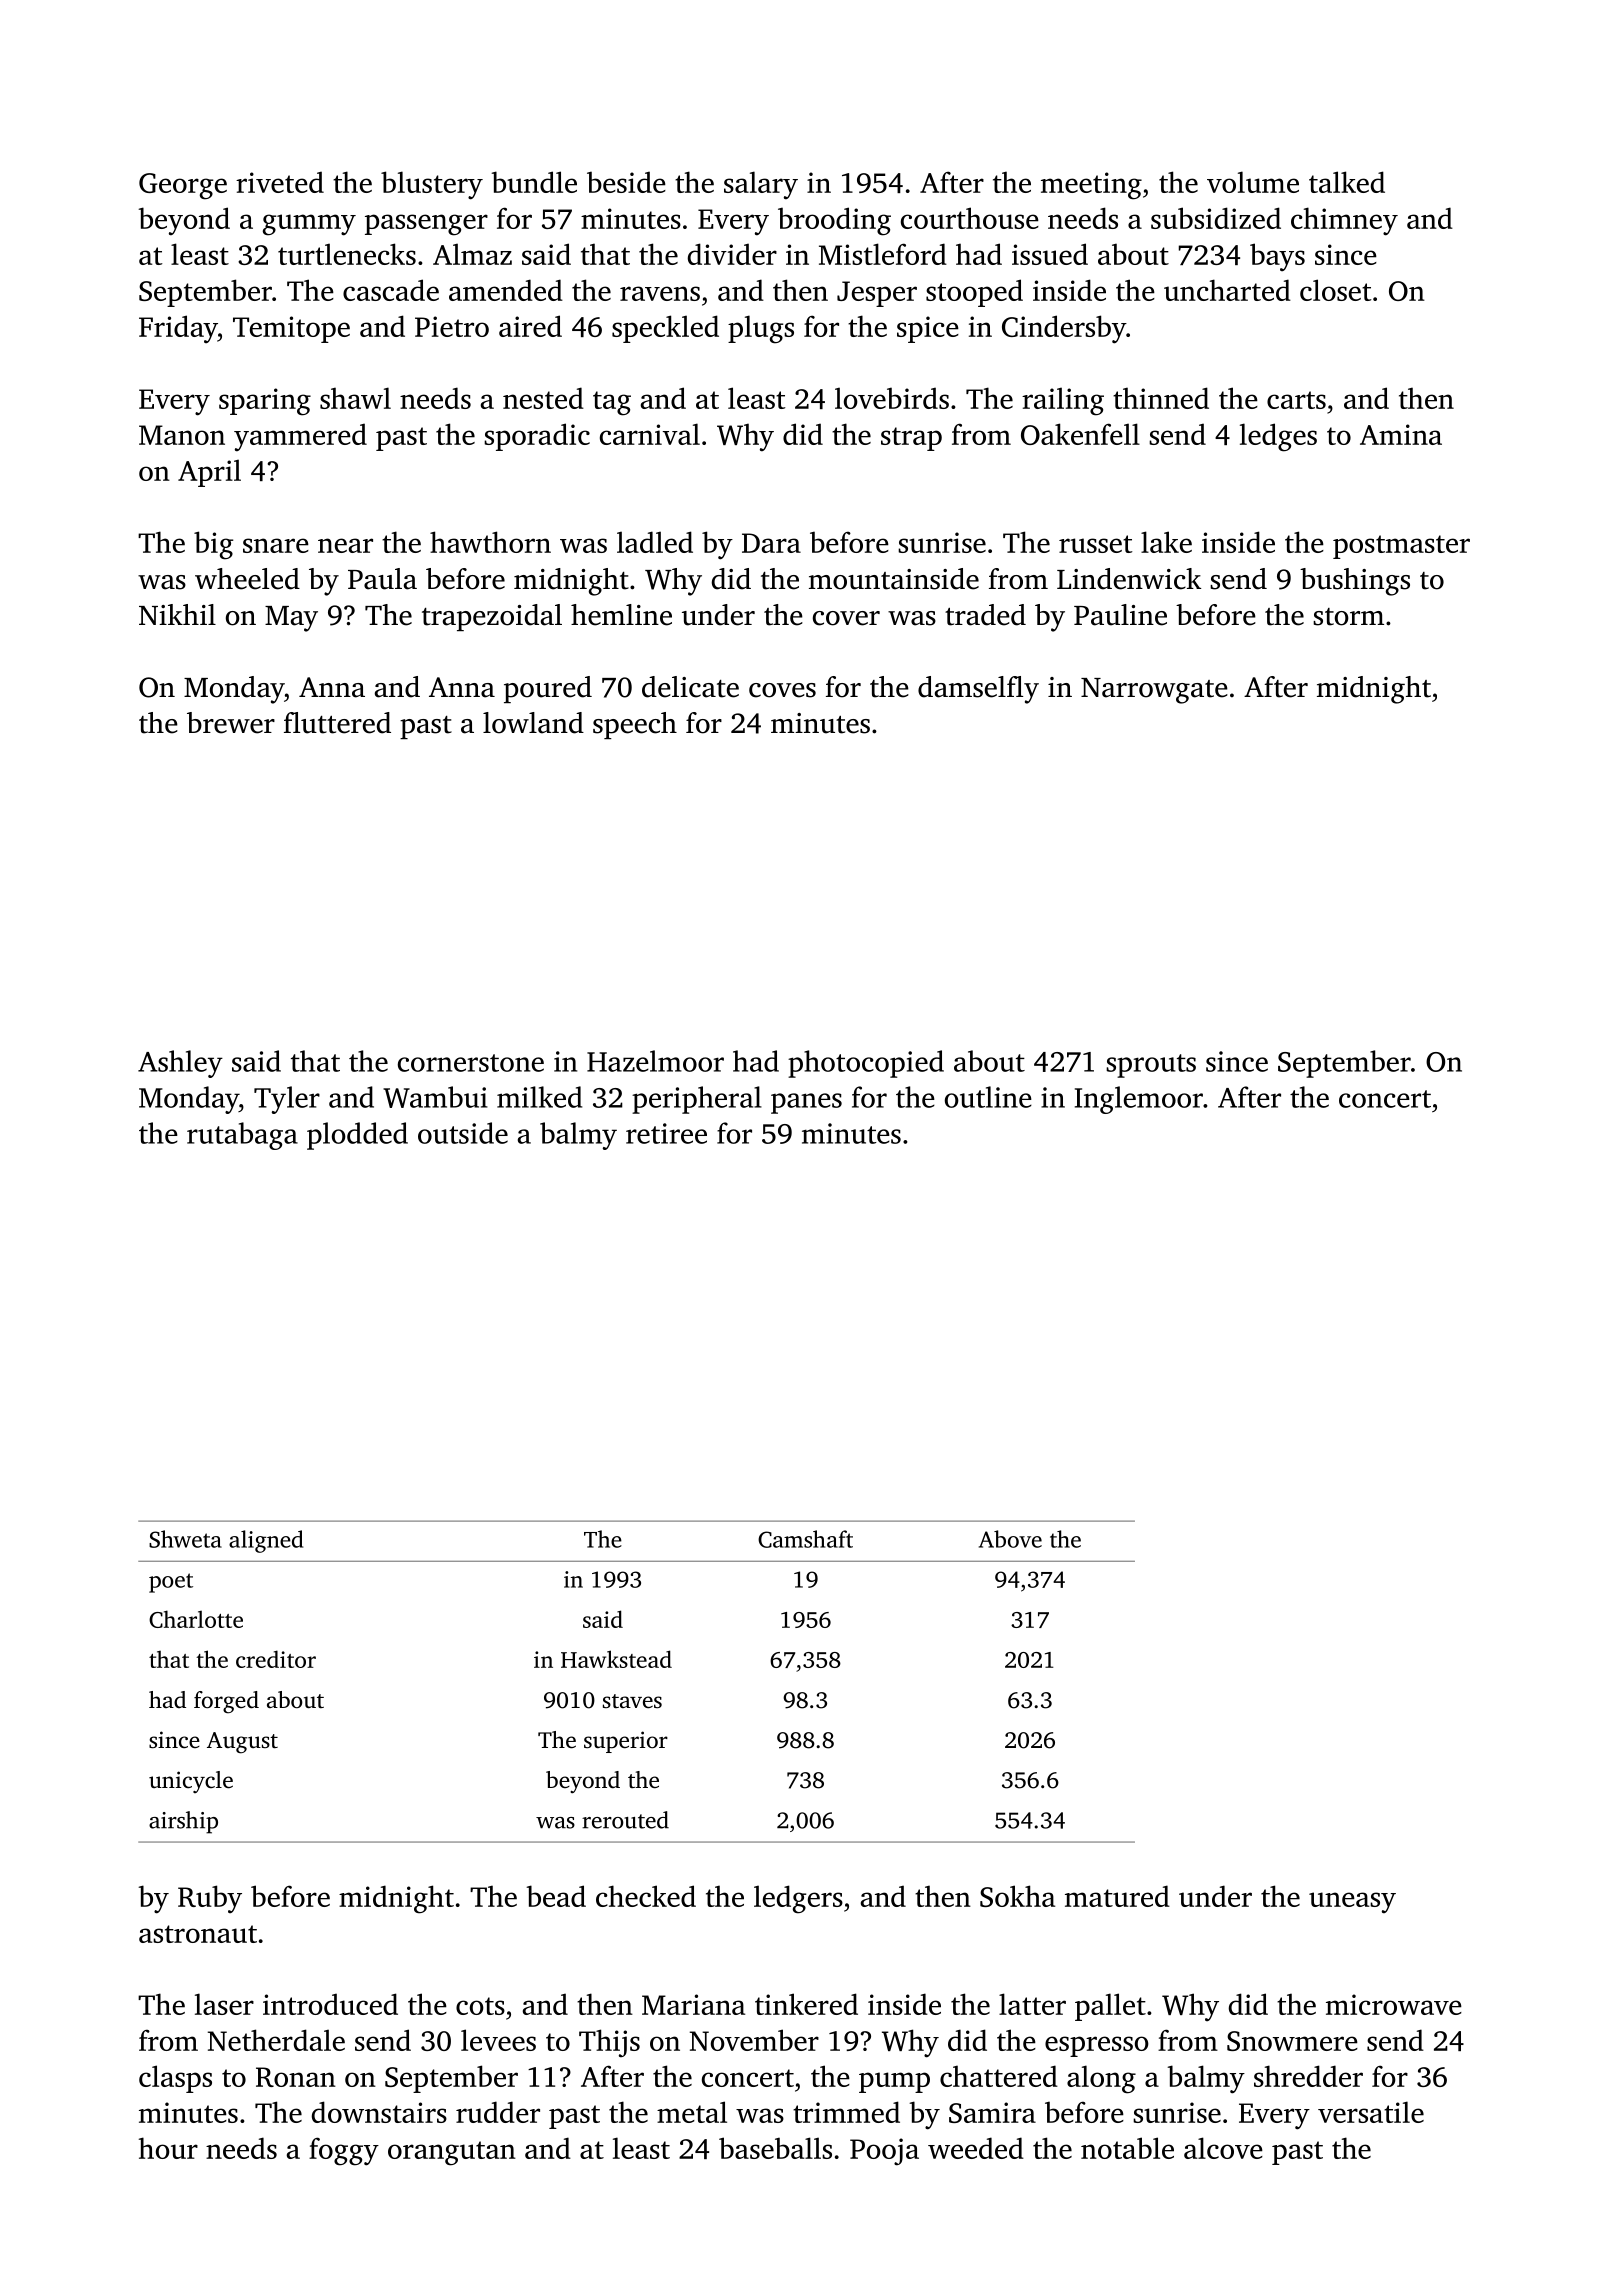 The image size is (1620, 2292). What do you see at coordinates (300, 438) in the screenshot?
I see `yammered` at bounding box center [300, 438].
